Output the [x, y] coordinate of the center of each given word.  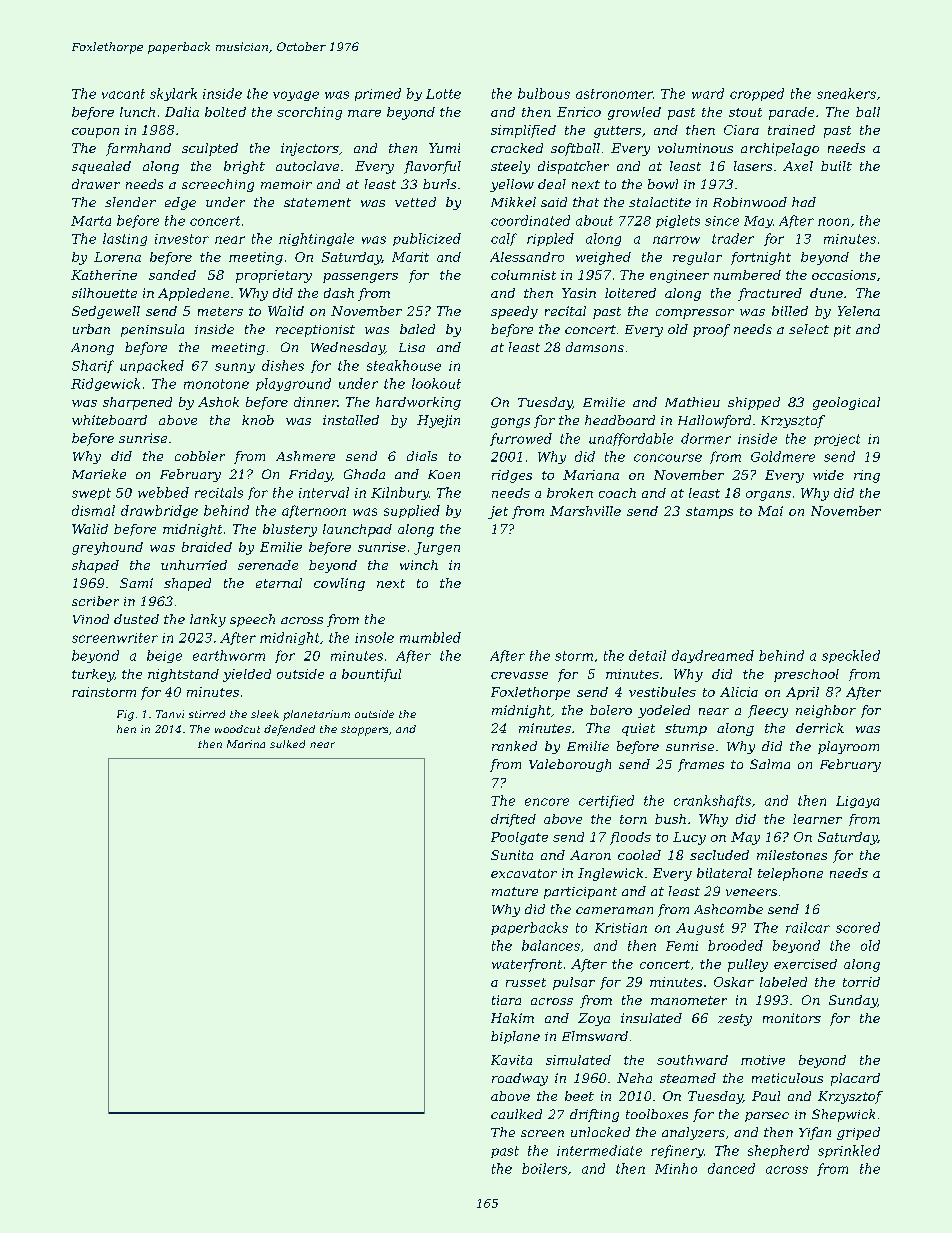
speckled [851, 656]
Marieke [99, 474]
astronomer [614, 94]
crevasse [519, 675]
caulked [516, 1114]
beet [579, 1096]
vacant [123, 94]
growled [634, 113]
